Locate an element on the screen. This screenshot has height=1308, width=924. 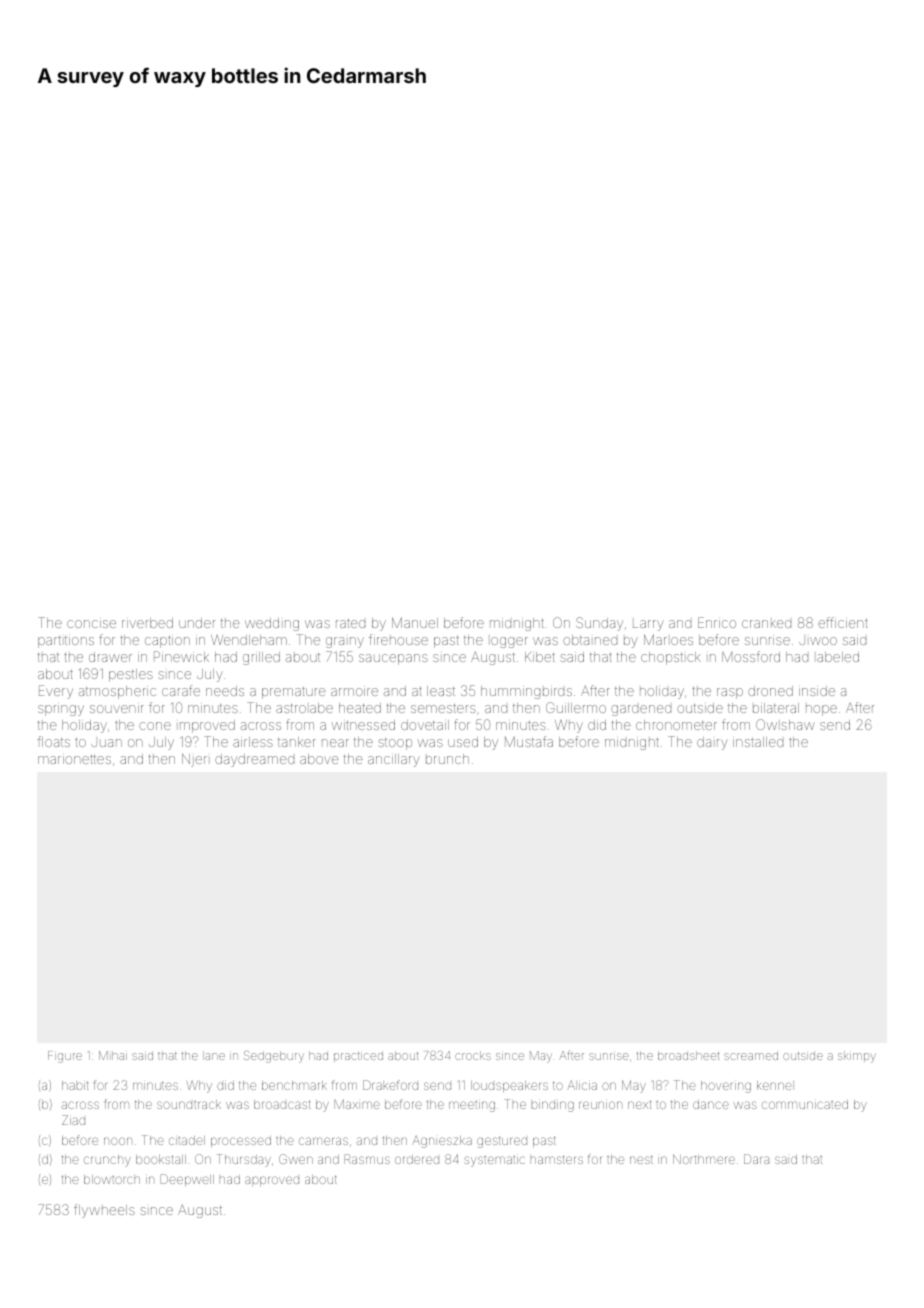
hamsters is located at coordinates (557, 1159).
